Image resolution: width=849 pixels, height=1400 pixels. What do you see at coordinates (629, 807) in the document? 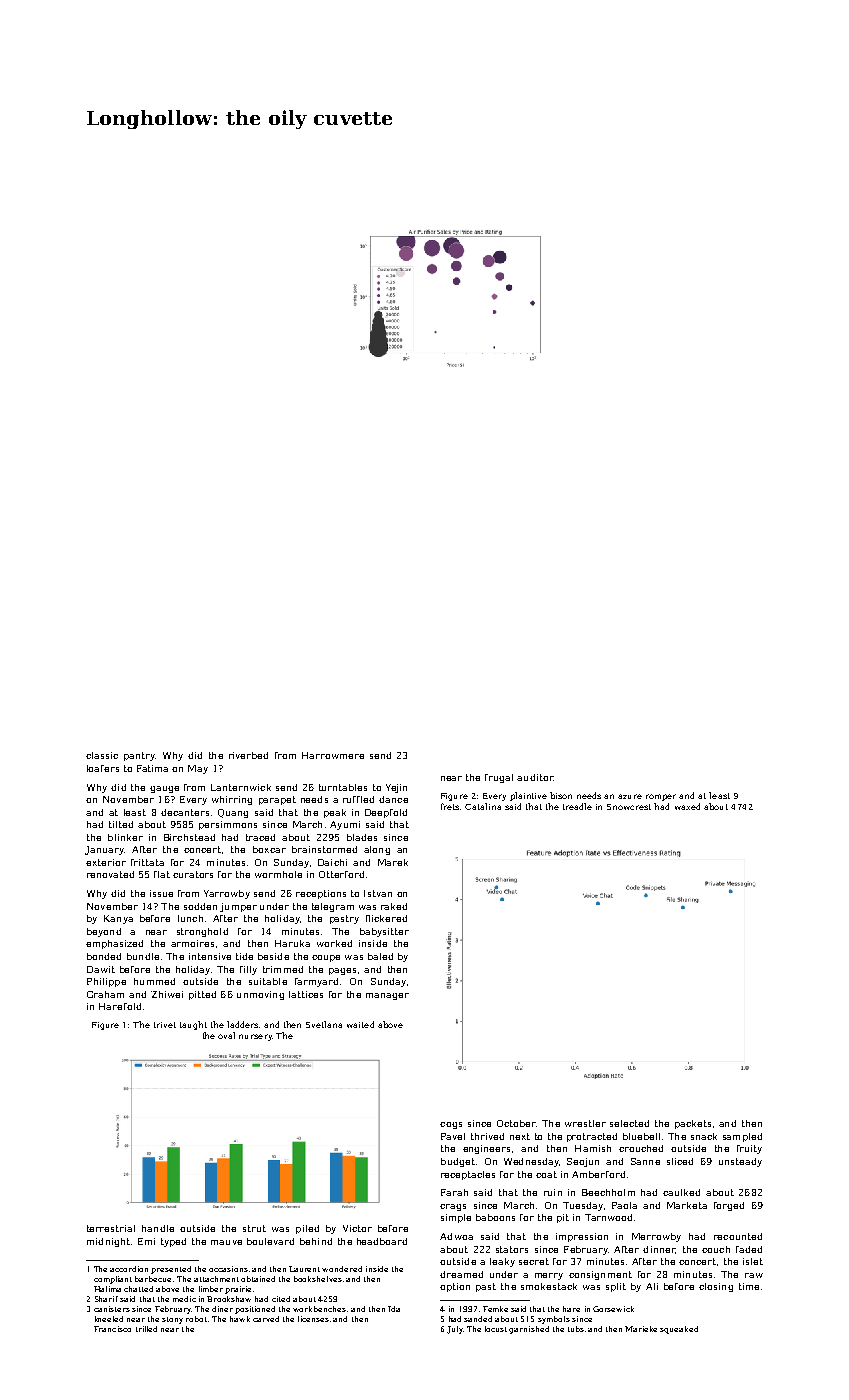
I see `Snowcrest` at bounding box center [629, 807].
